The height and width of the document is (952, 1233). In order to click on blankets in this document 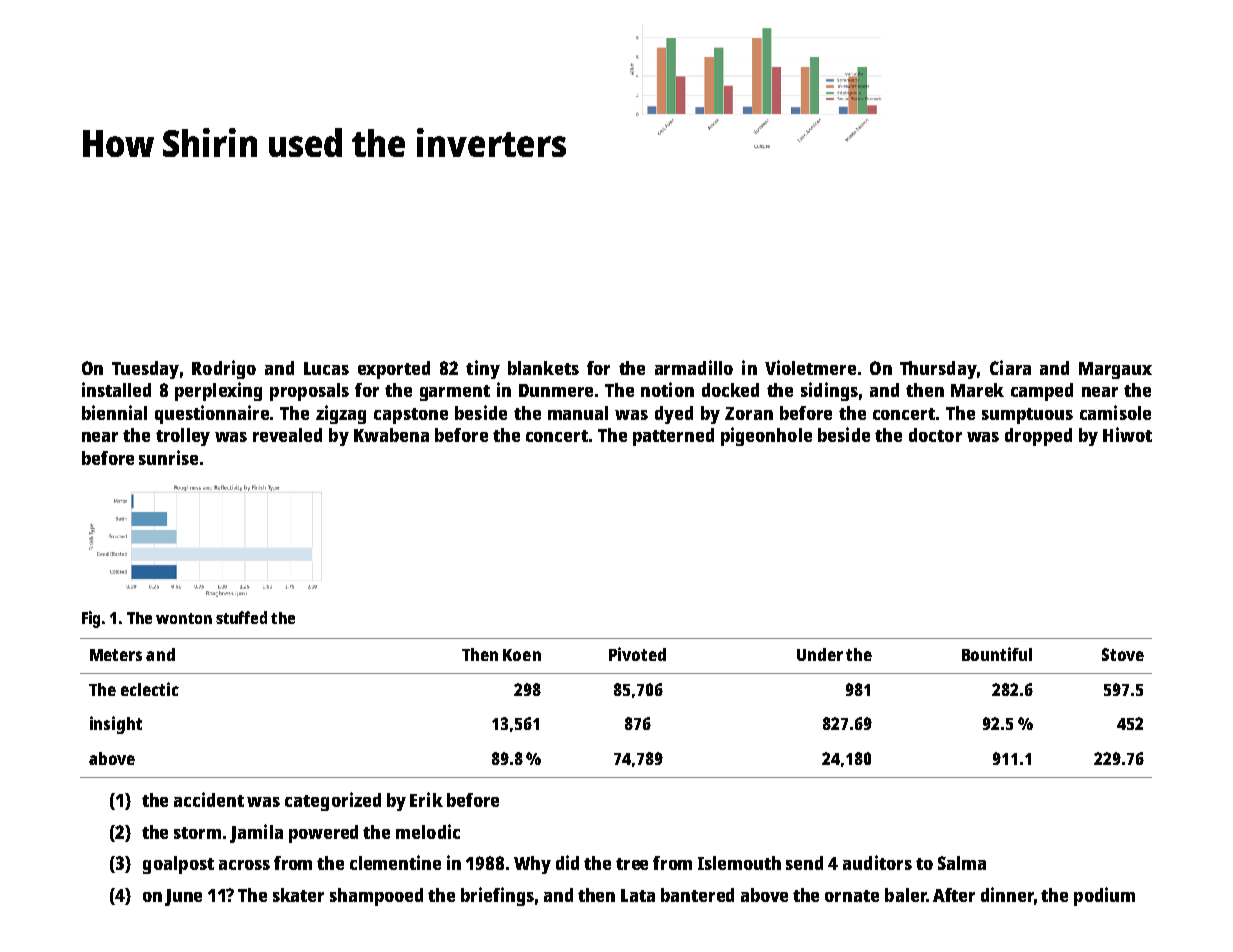, I will do `click(543, 368)`.
